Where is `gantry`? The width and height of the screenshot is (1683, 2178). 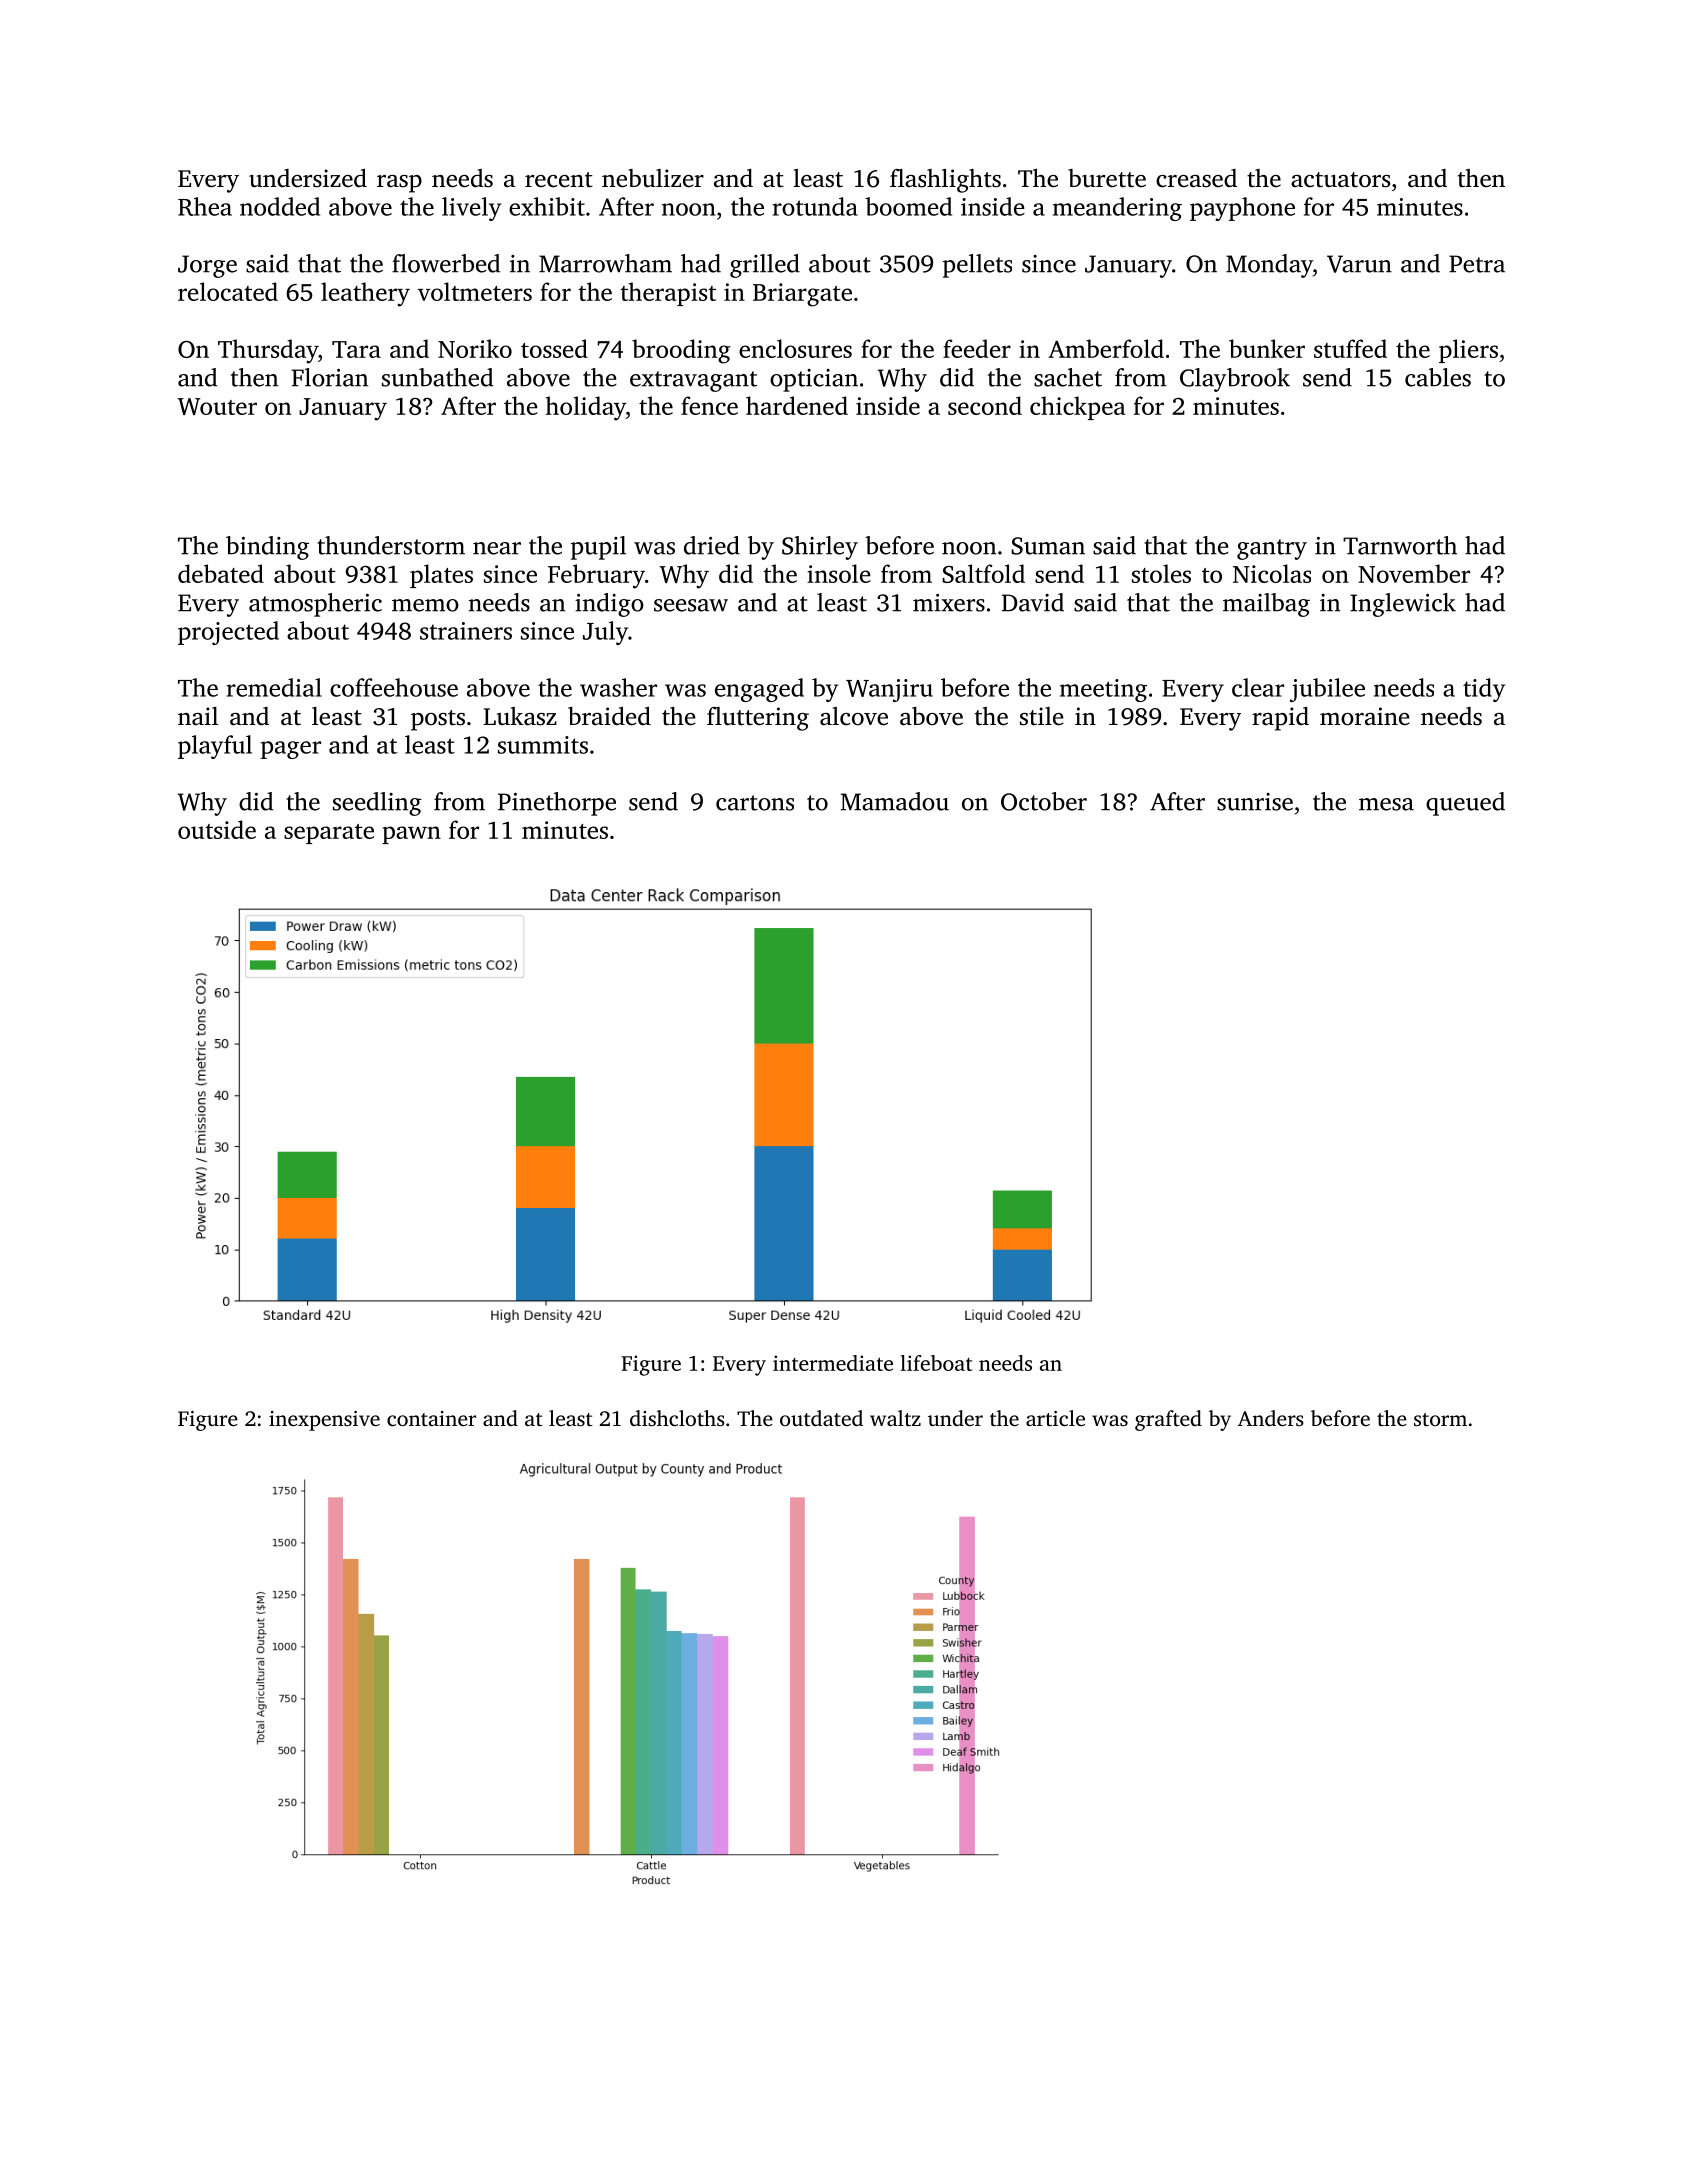 gantry is located at coordinates (1272, 549).
